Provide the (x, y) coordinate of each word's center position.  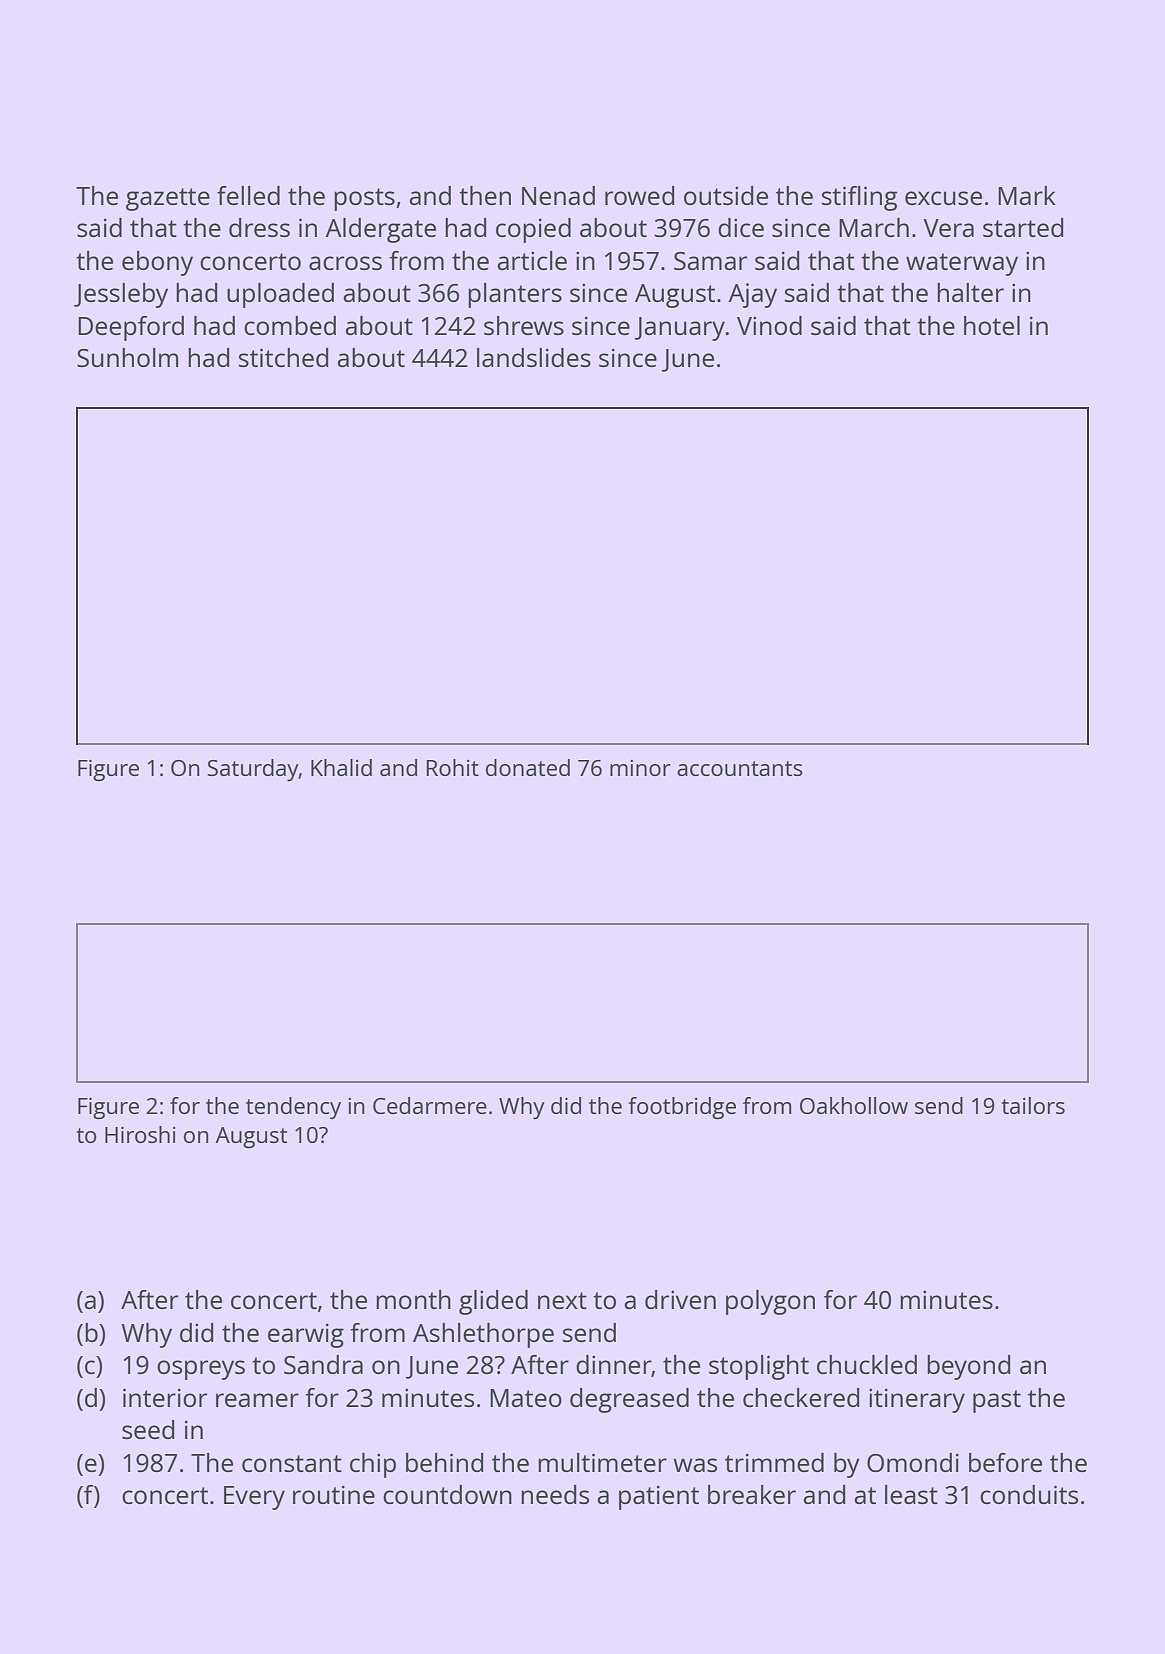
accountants (740, 768)
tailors (1033, 1105)
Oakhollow (854, 1105)
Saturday (253, 770)
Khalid (341, 767)
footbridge (682, 1108)
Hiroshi (140, 1134)
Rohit (452, 767)
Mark (1027, 195)
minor (640, 767)
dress (259, 227)
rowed (639, 195)
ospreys (201, 1370)
